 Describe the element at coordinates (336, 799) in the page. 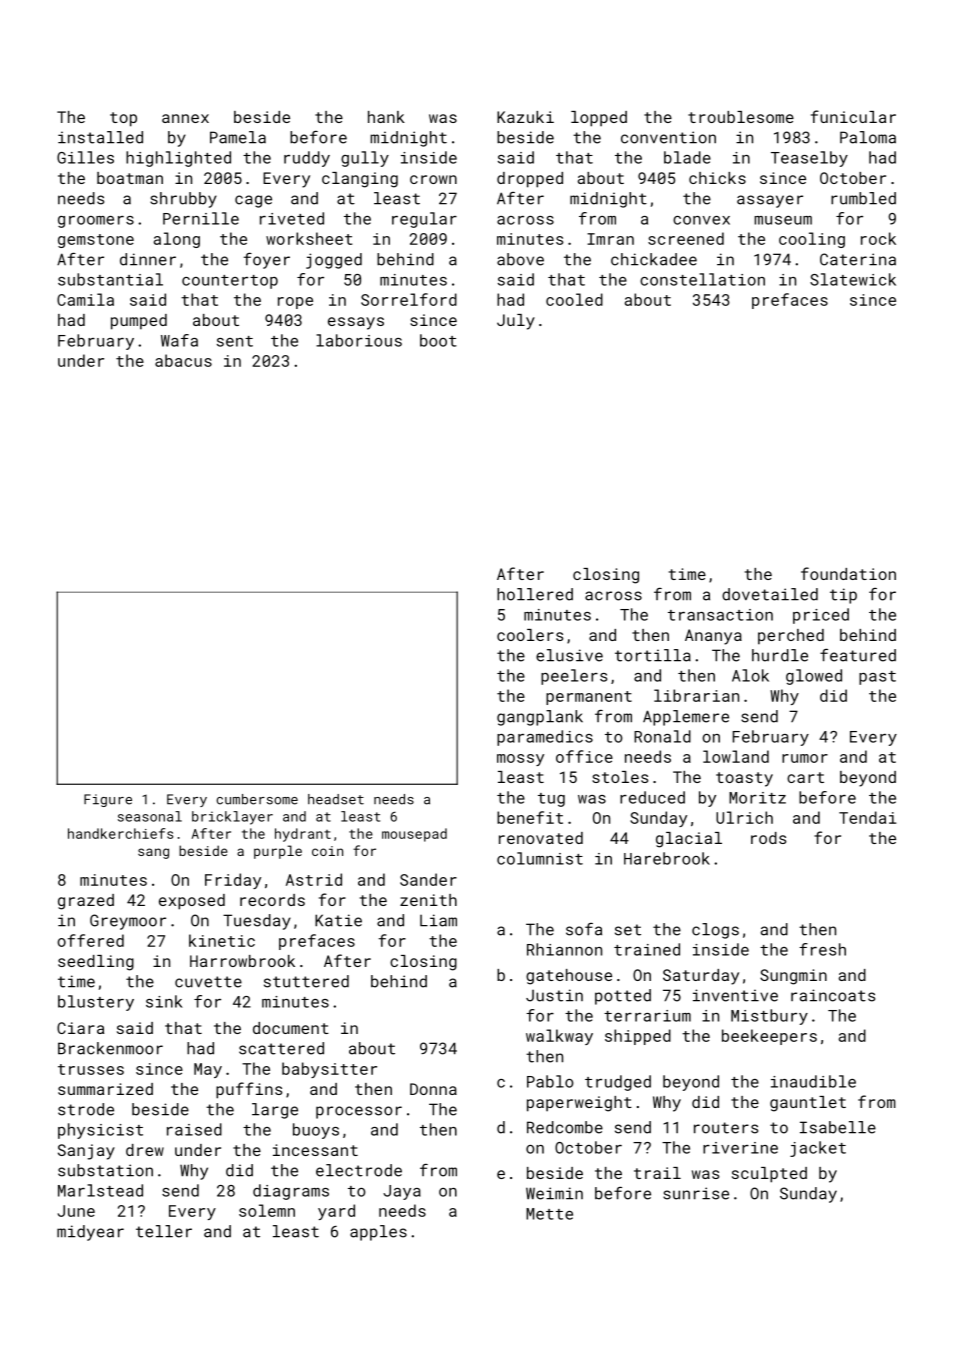

I see `headset` at that location.
